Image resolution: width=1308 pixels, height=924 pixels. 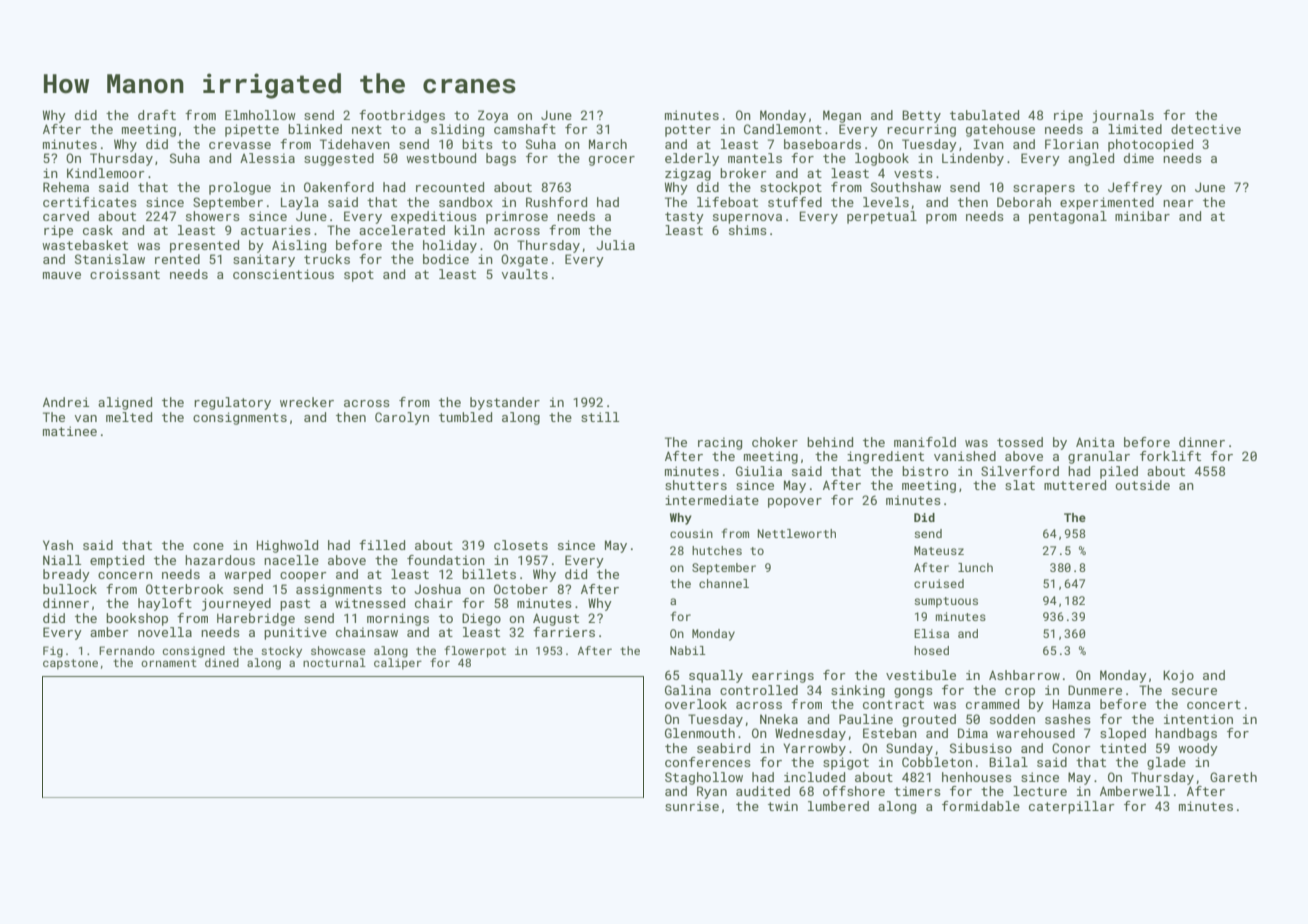 What do you see at coordinates (90, 202) in the screenshot?
I see `certificates` at bounding box center [90, 202].
